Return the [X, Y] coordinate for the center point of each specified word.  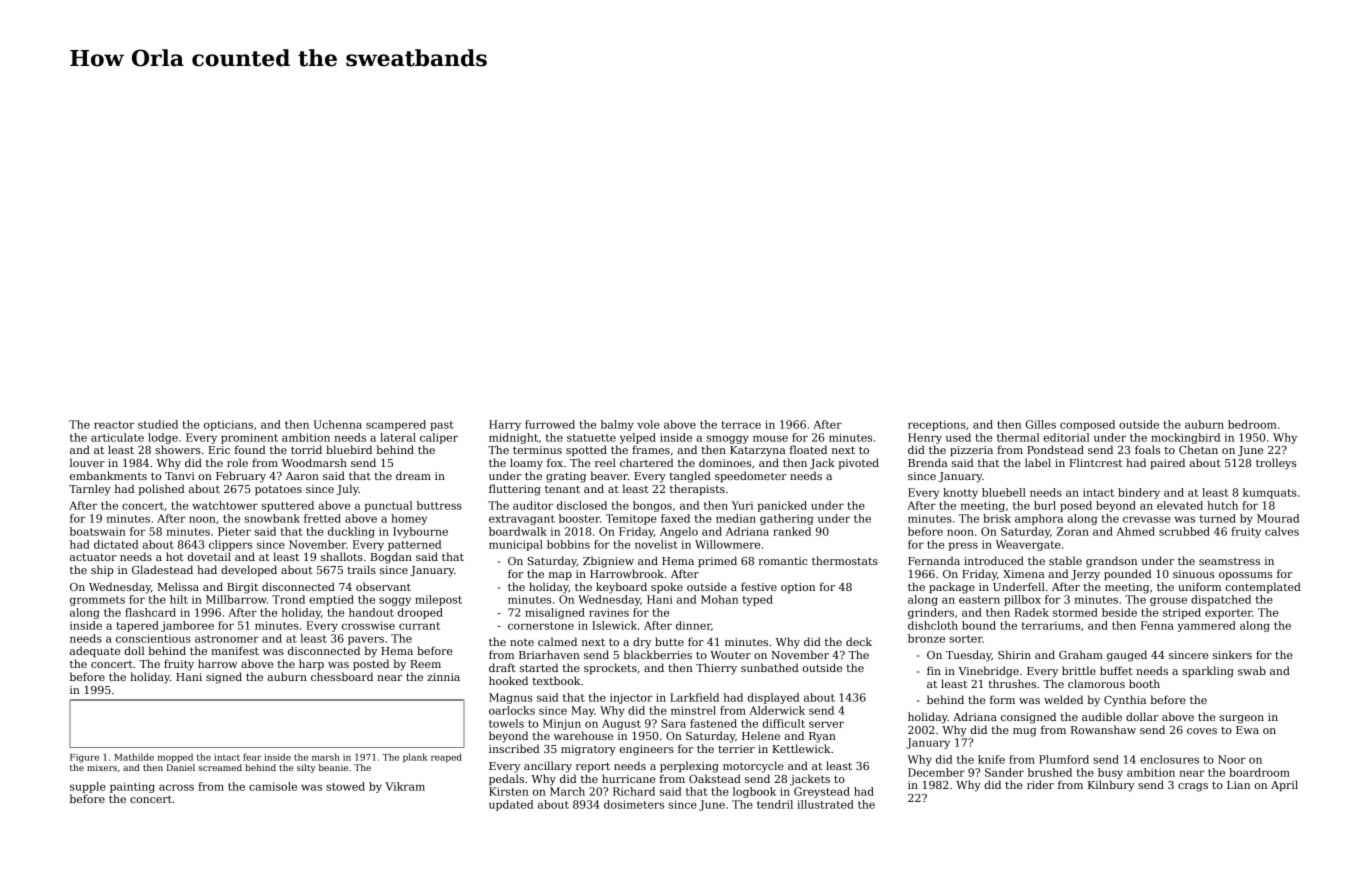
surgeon [1242, 719]
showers [178, 449]
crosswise [368, 625]
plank [415, 758]
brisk [997, 518]
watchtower [225, 505]
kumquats [1270, 493]
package [952, 588]
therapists [697, 489]
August [621, 724]
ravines [609, 612]
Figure [84, 758]
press [963, 546]
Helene [761, 735]
